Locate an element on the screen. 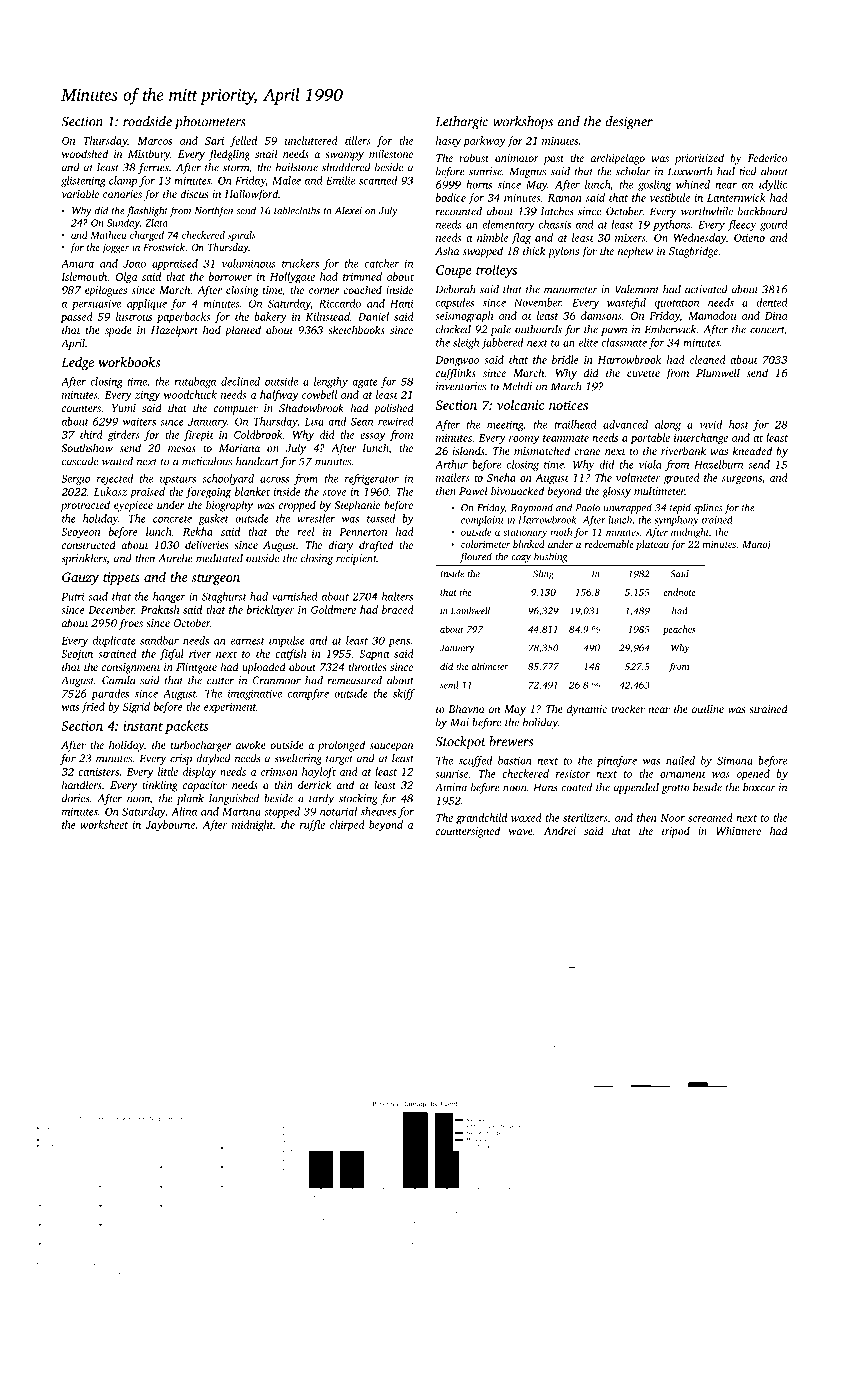 The height and width of the screenshot is (1400, 849). Bhavna is located at coordinates (466, 708).
